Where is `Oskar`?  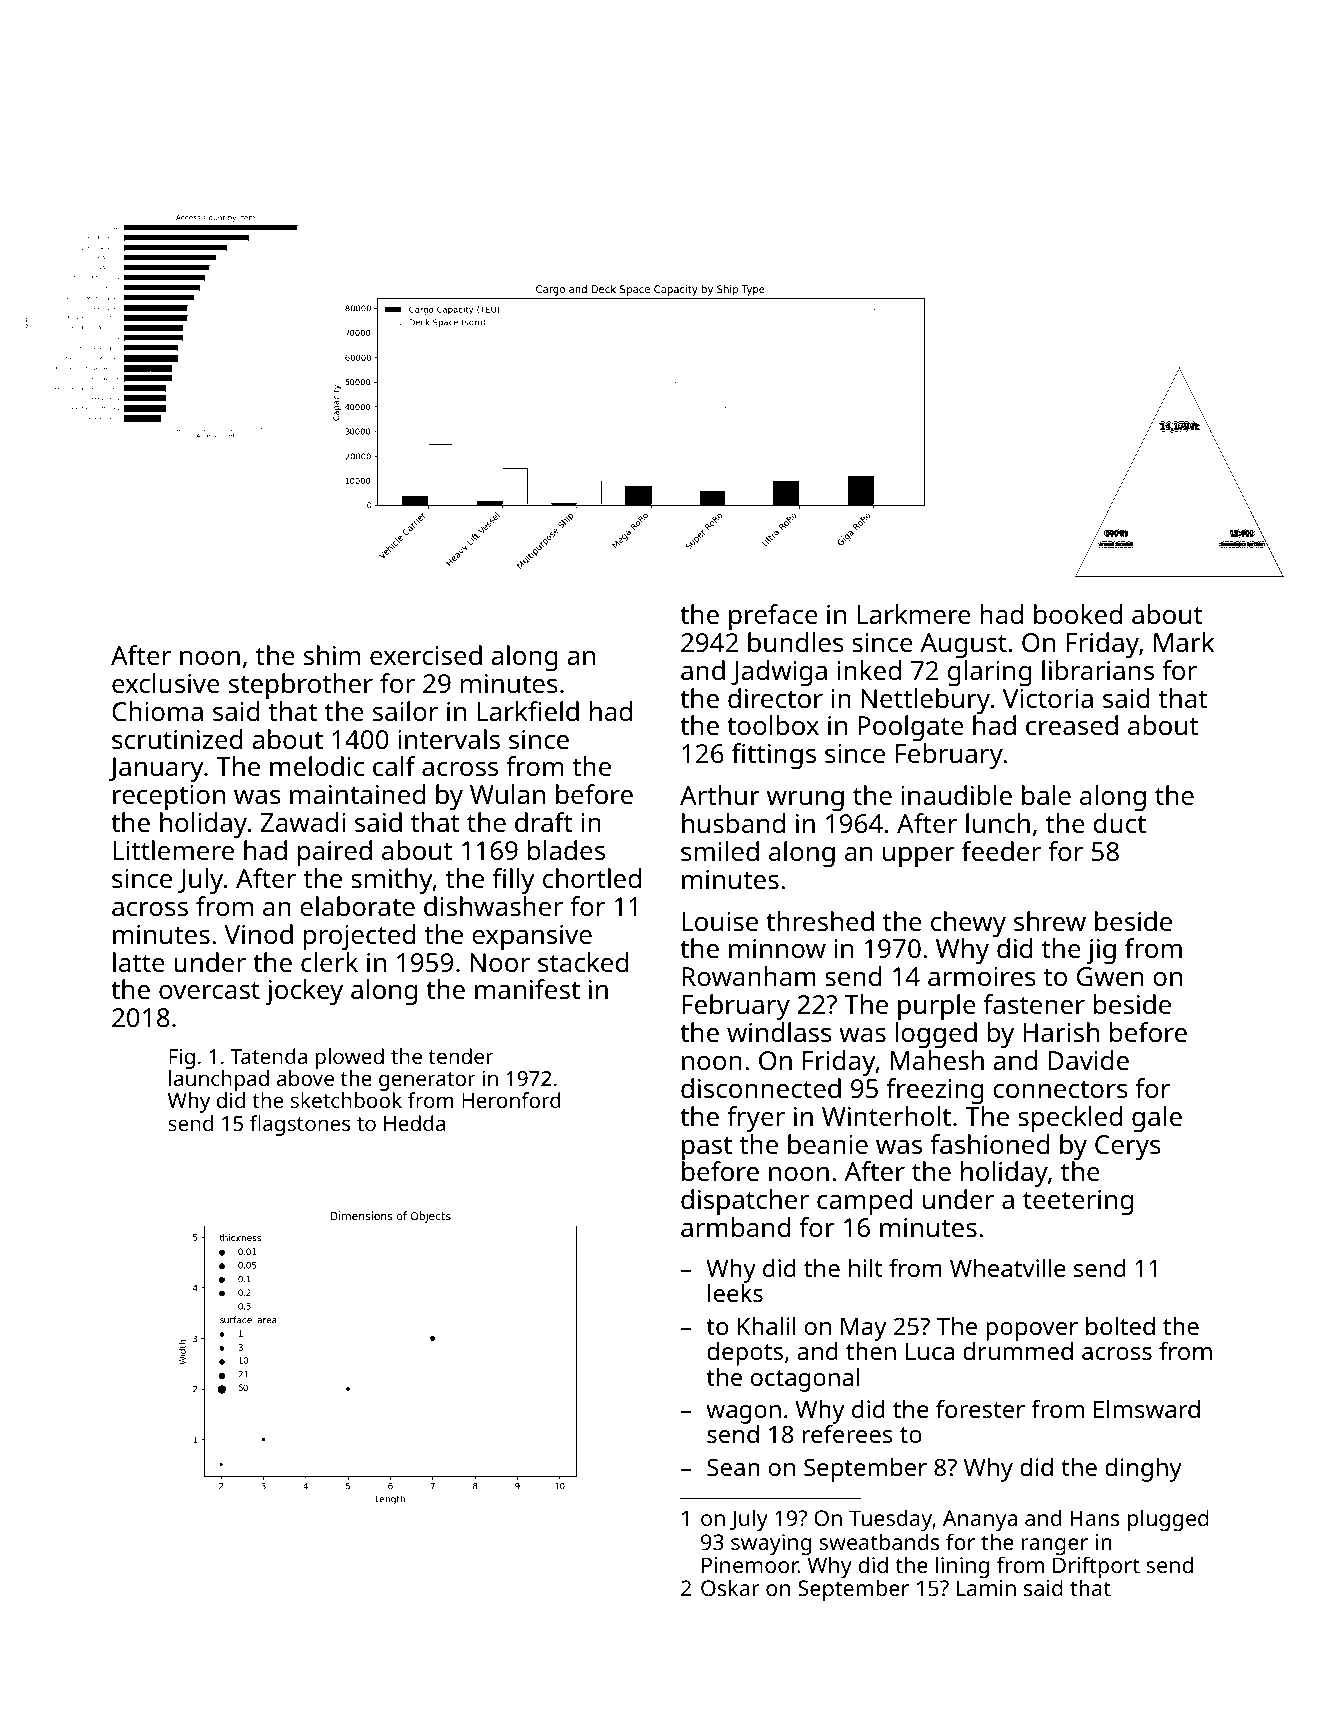 Oskar is located at coordinates (730, 1587).
